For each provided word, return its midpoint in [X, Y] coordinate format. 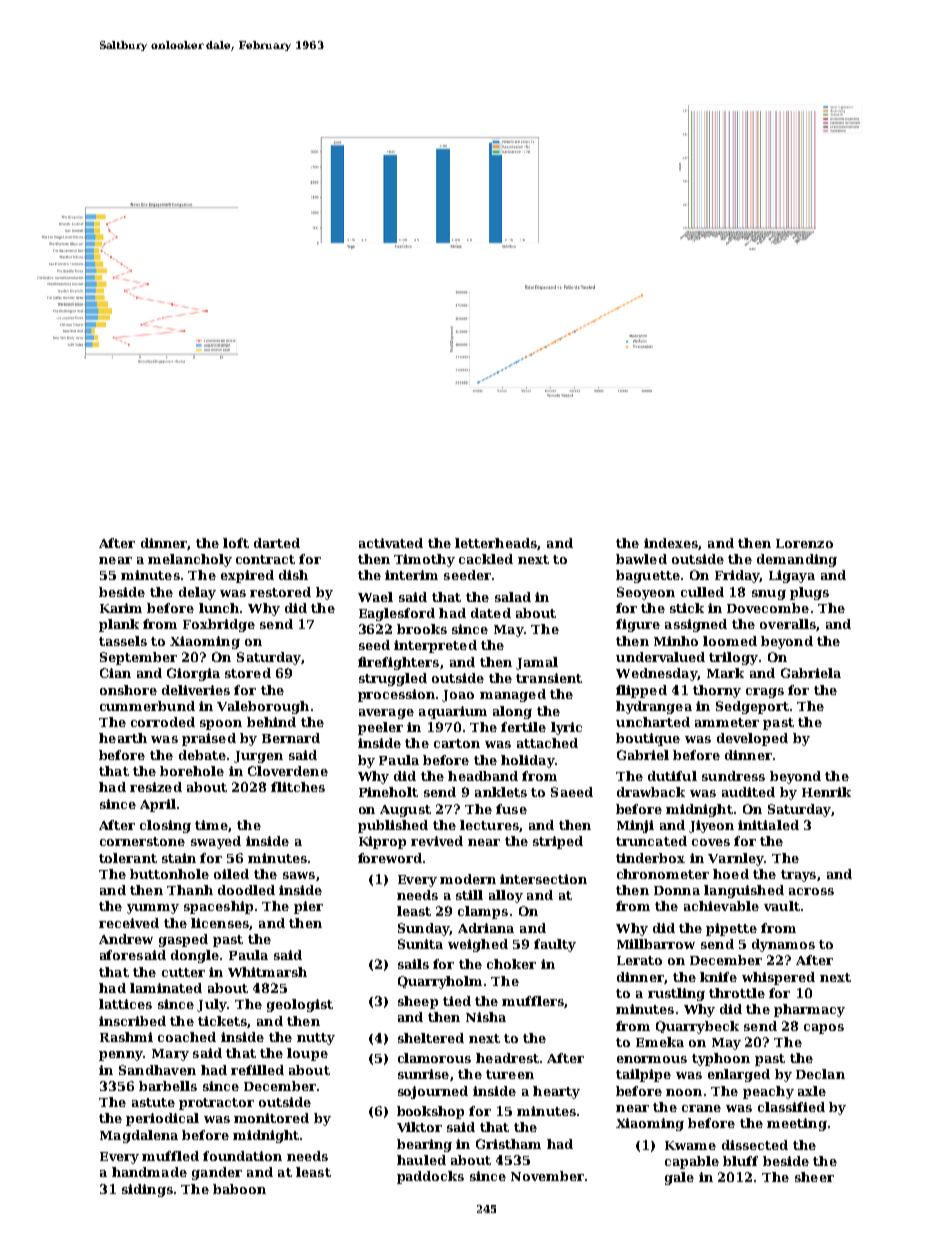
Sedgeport [752, 707]
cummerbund [147, 706]
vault [782, 906]
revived [437, 841]
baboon [239, 1189]
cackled [486, 559]
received [129, 923]
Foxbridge [219, 625]
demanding [797, 560]
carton [457, 743]
